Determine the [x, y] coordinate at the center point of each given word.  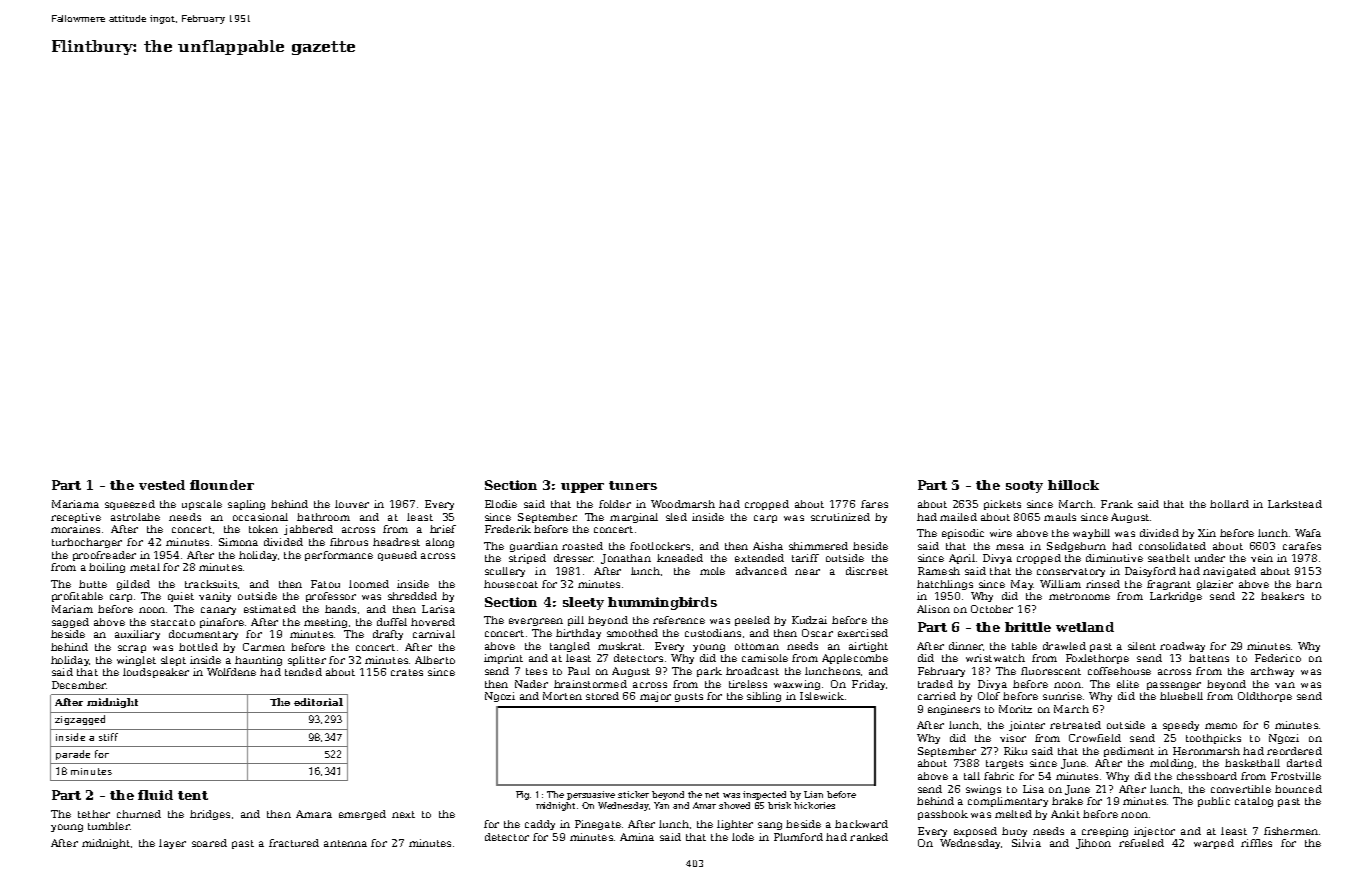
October [992, 609]
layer [172, 844]
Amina [637, 837]
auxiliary [137, 635]
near [807, 572]
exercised [863, 633]
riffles [1256, 843]
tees [536, 671]
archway [1272, 672]
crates [407, 672]
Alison [933, 609]
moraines [75, 529]
